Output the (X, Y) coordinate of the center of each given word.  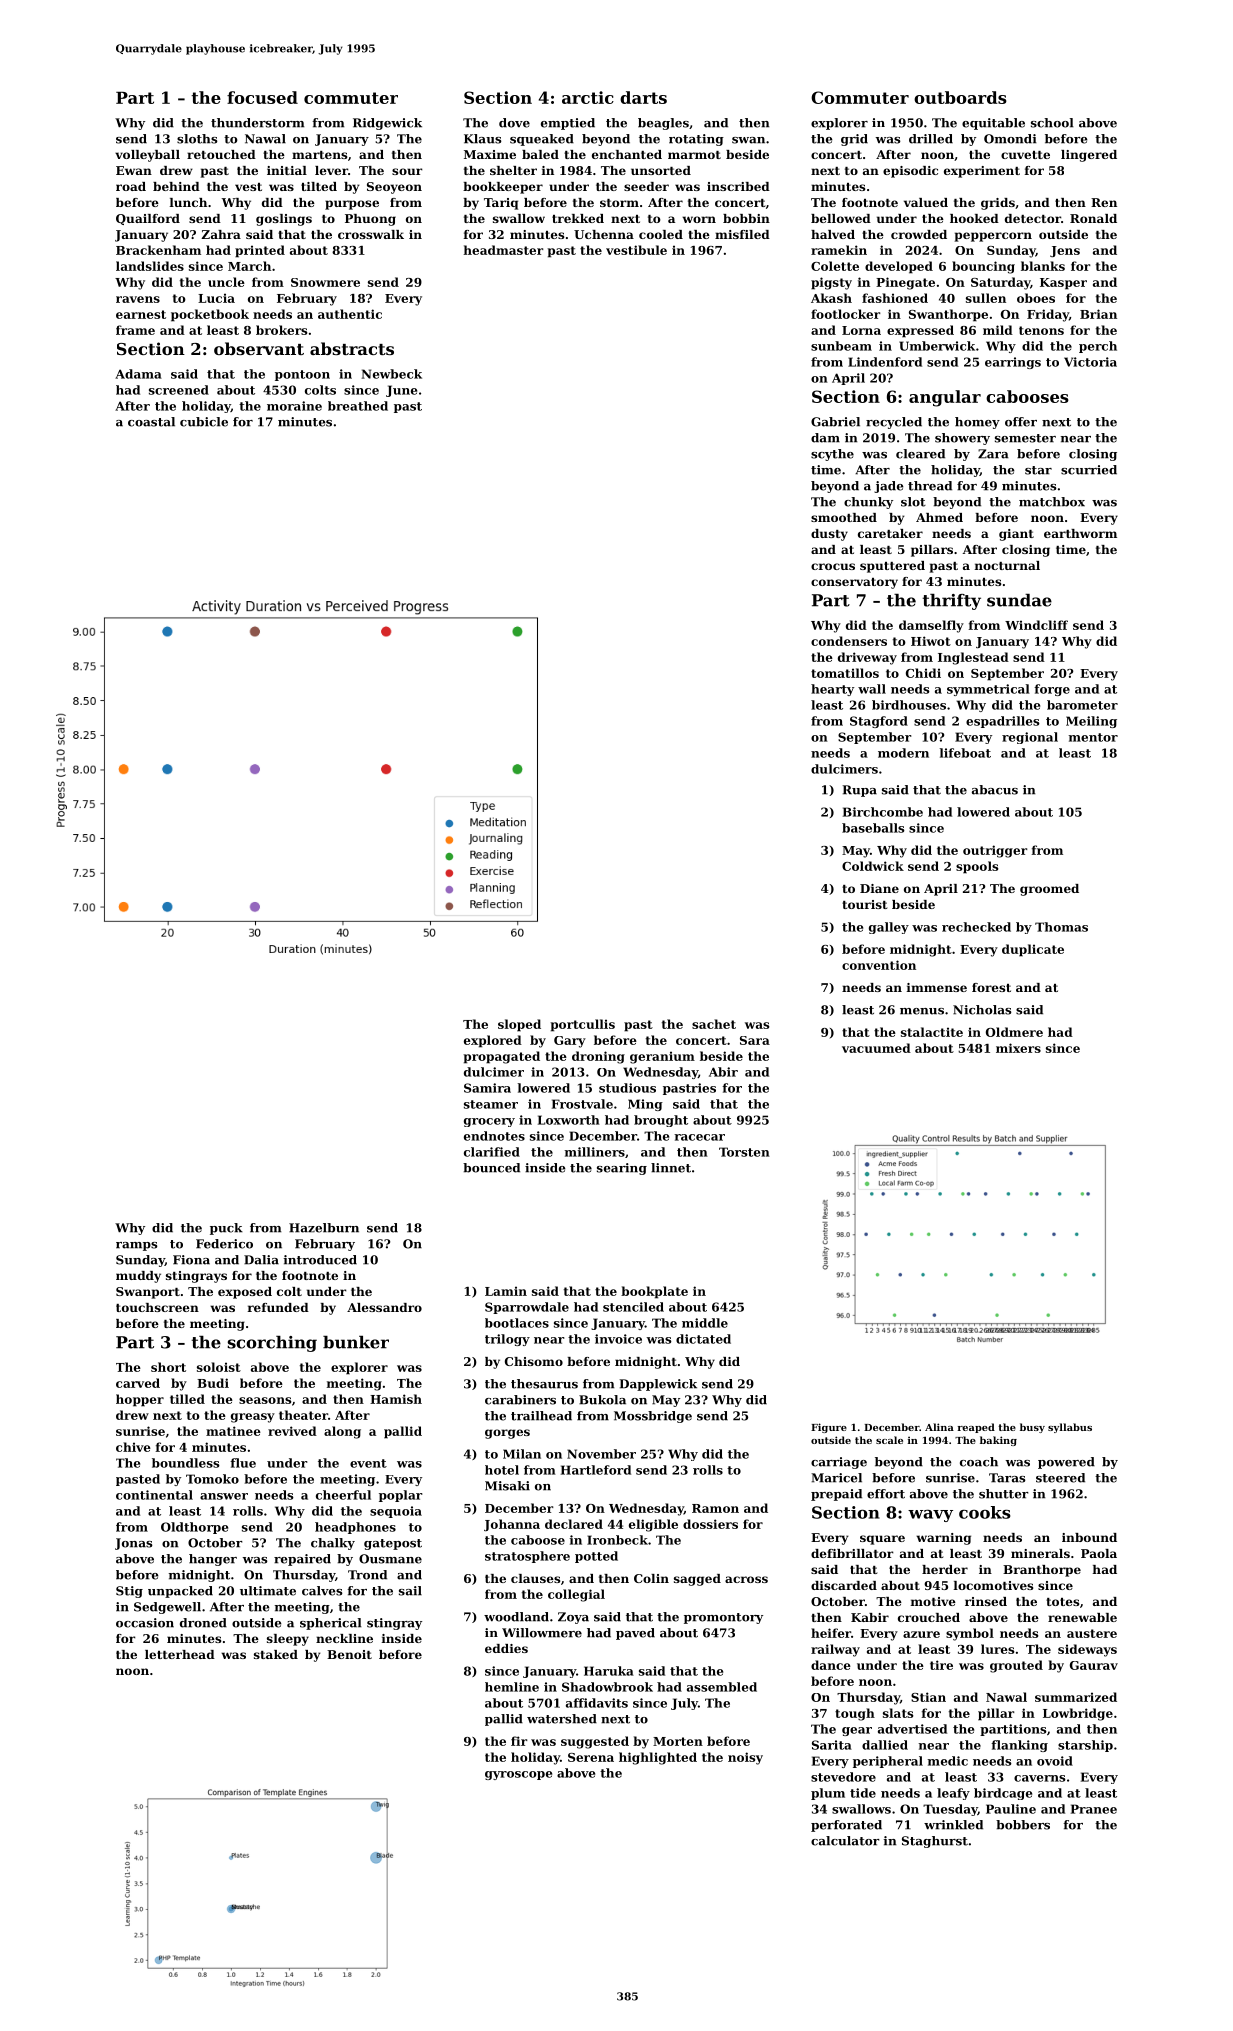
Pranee (1094, 1809)
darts (643, 97)
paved (635, 1634)
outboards (960, 97)
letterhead (180, 1654)
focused (262, 97)
